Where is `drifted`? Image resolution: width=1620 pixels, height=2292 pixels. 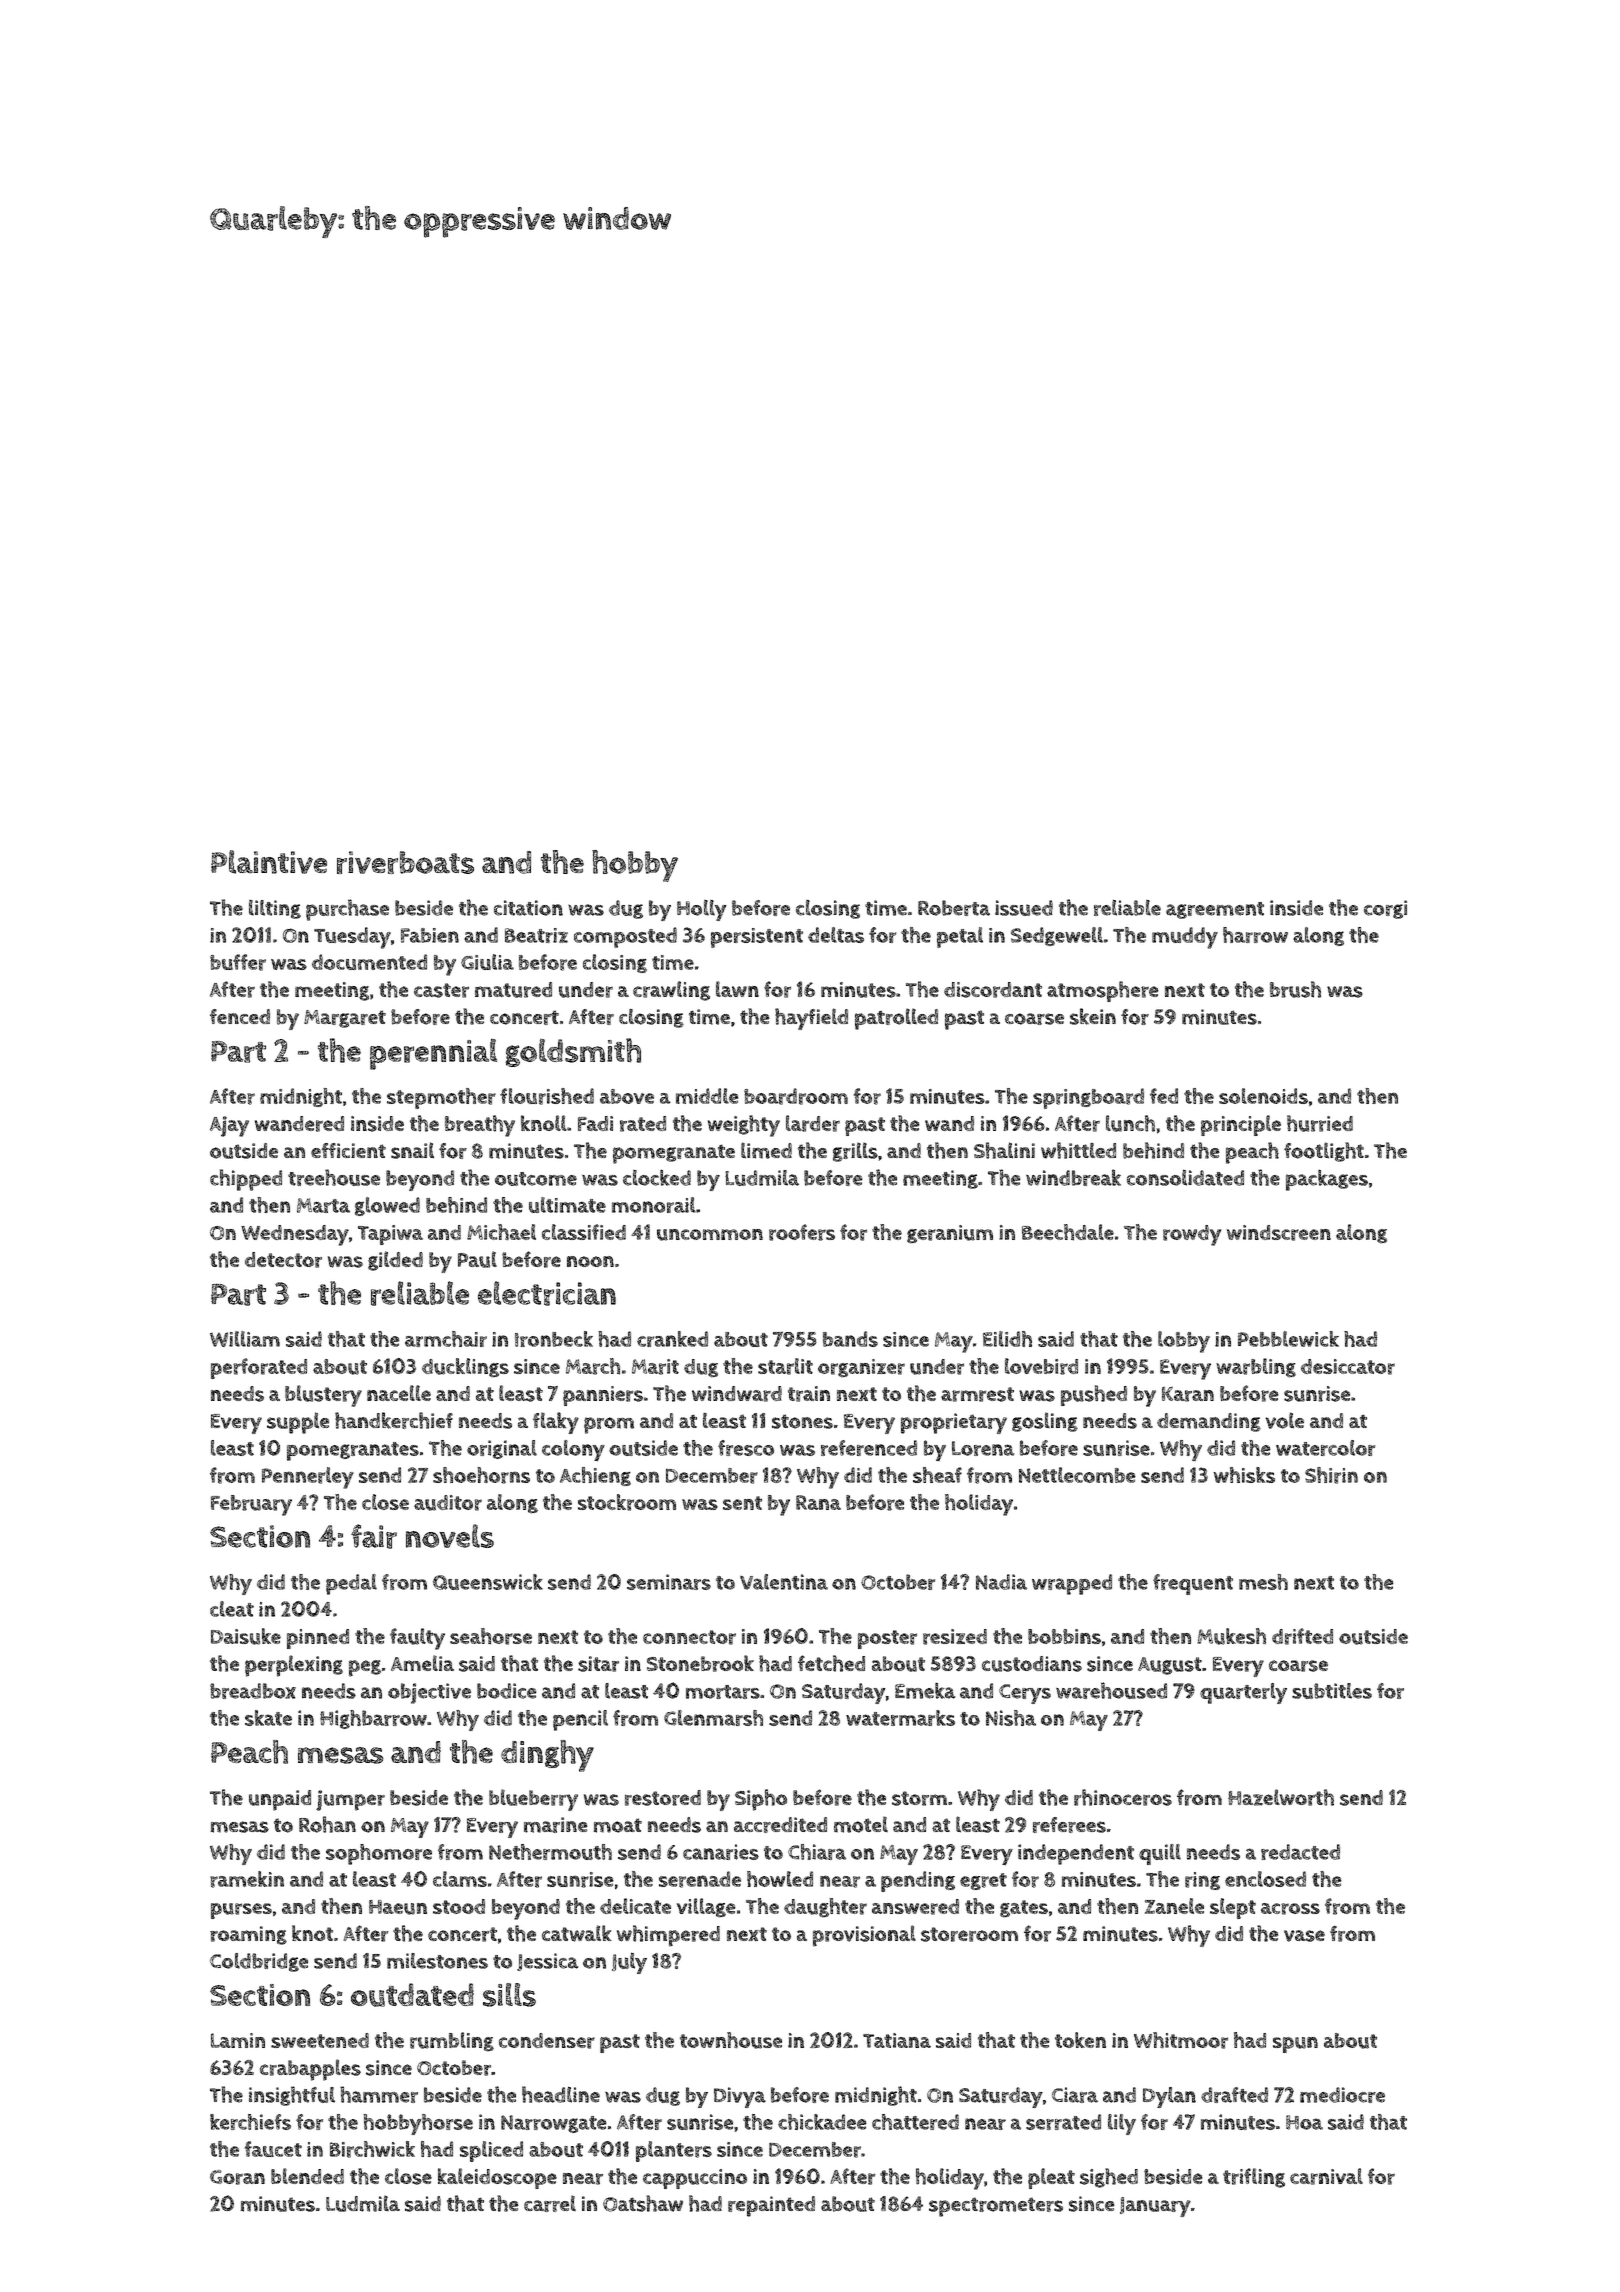
drifted is located at coordinates (1302, 1636).
